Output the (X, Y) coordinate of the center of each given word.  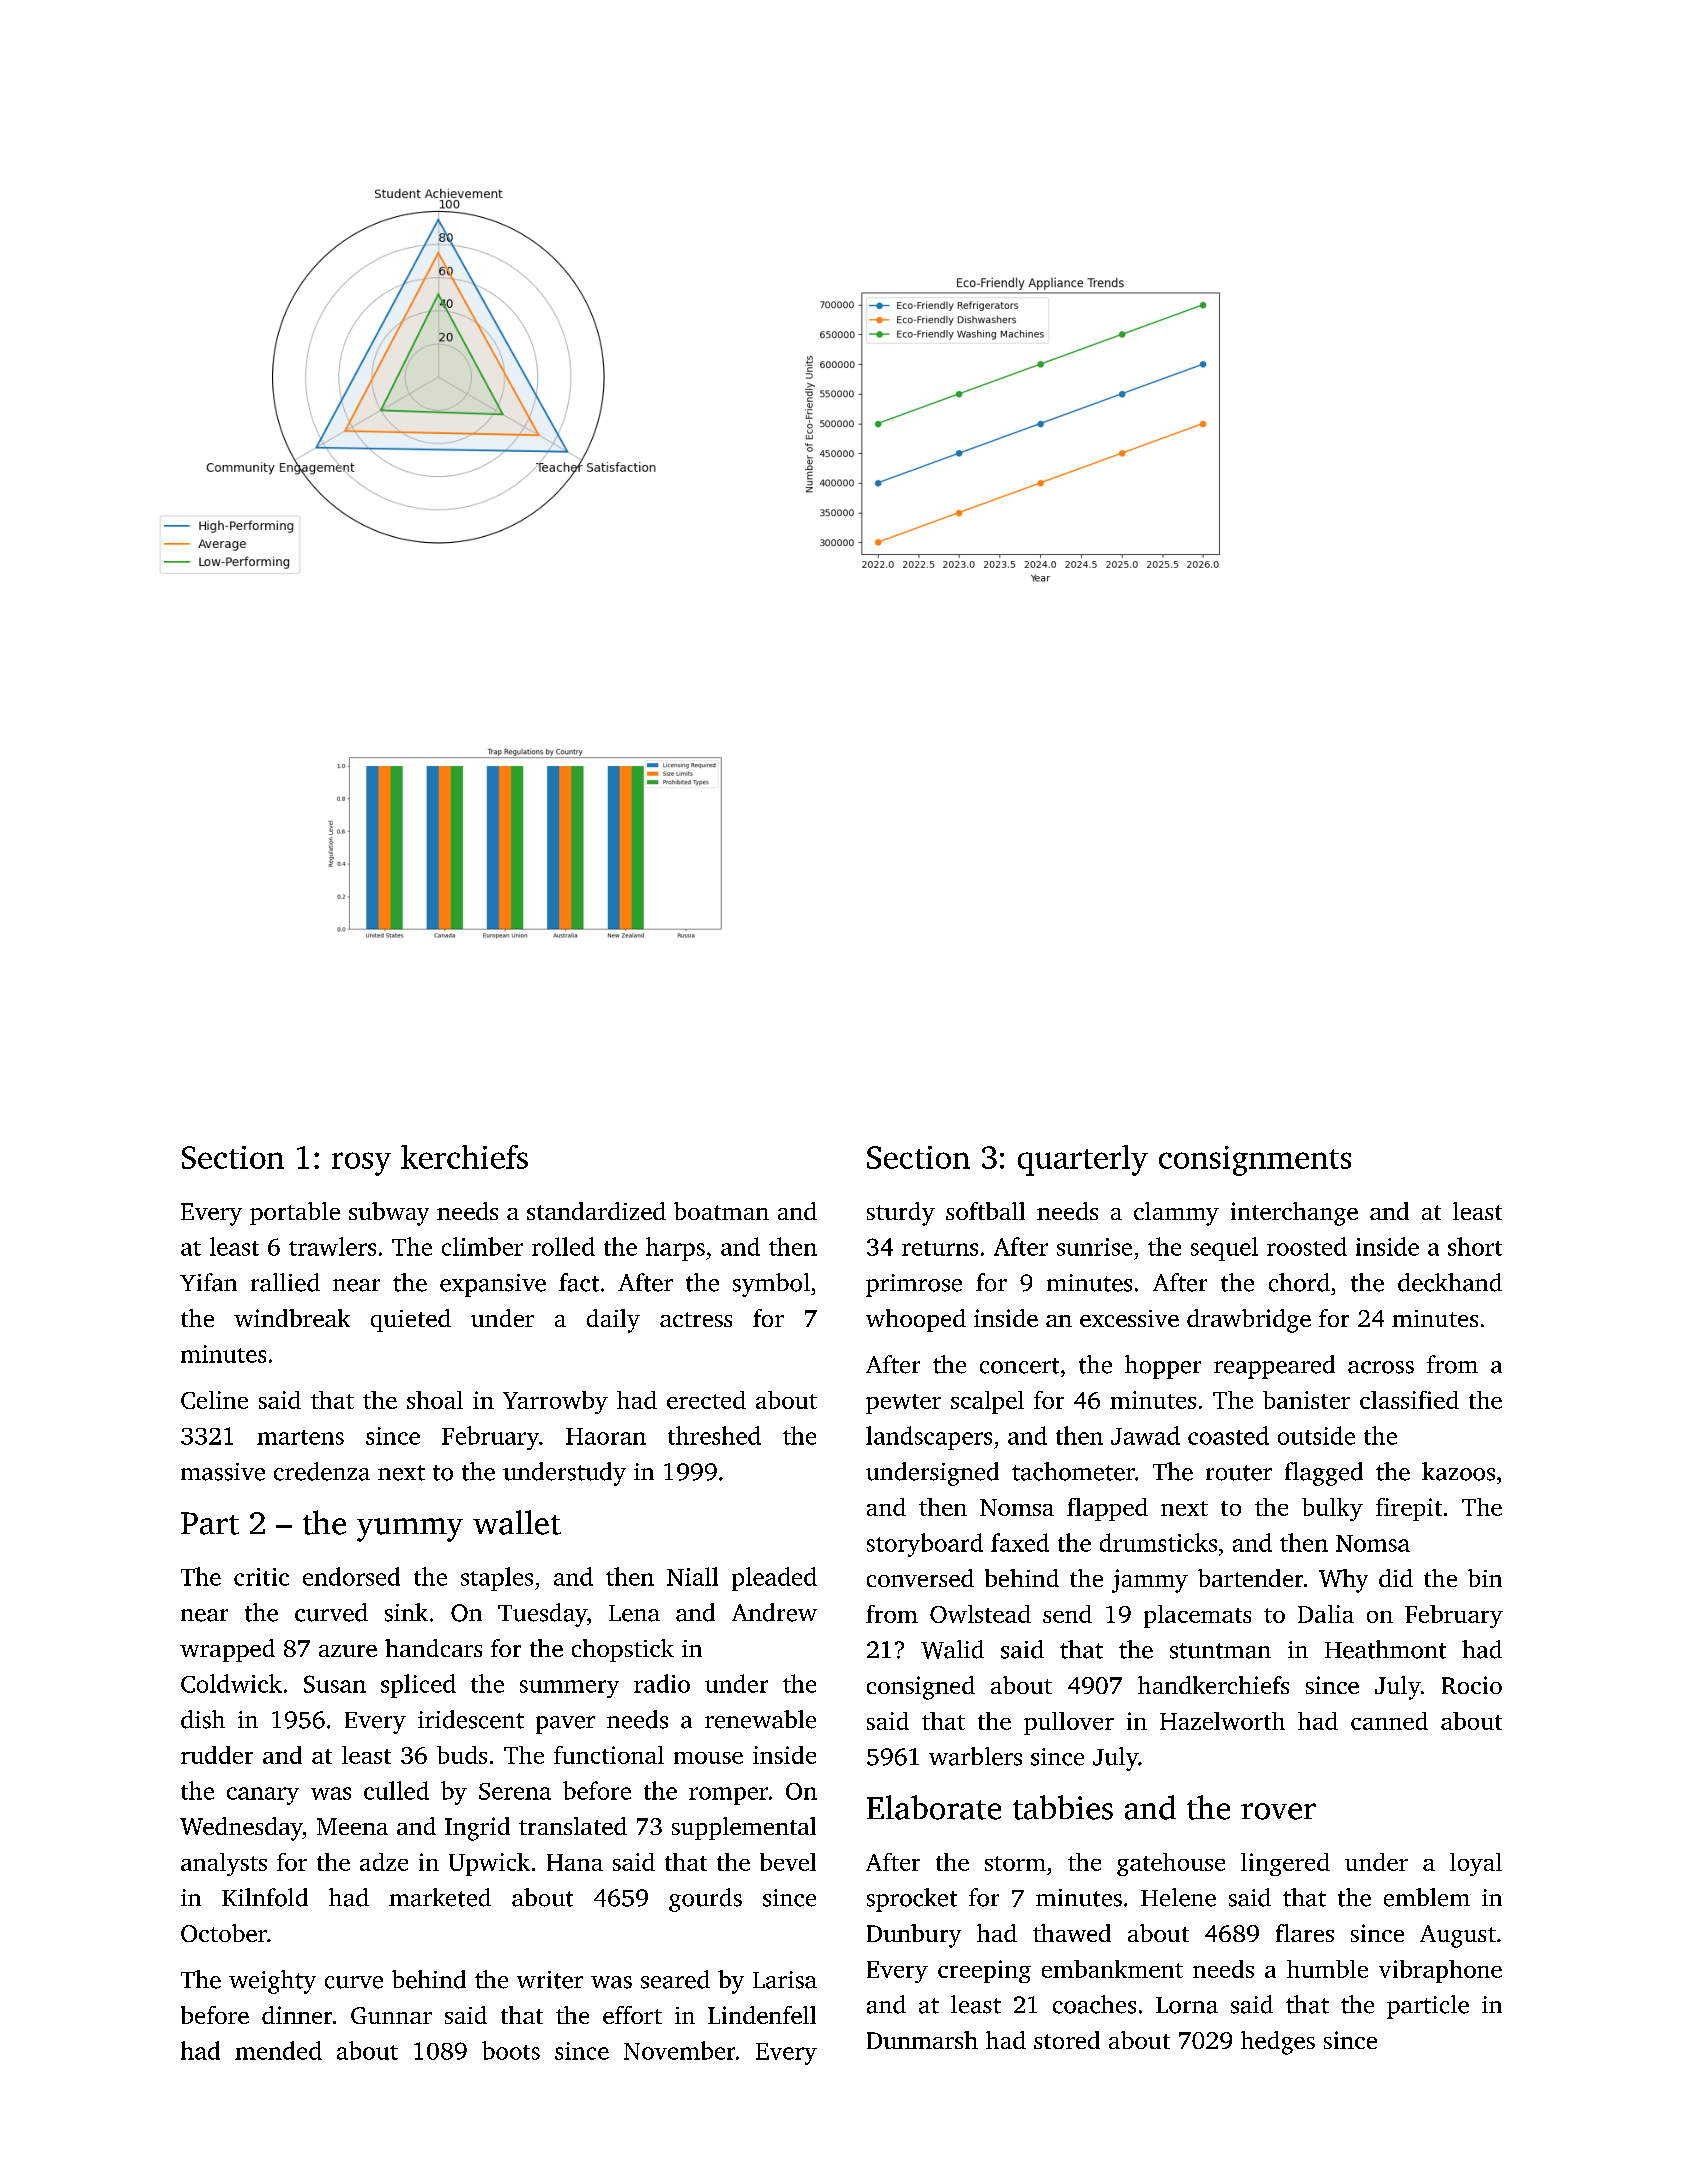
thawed (1072, 1933)
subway (389, 1214)
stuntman (1220, 1651)
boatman (721, 1211)
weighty (272, 1982)
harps (675, 1249)
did (1396, 1578)
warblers (975, 1756)
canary (263, 1796)
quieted (411, 1320)
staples (497, 1579)
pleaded (774, 1579)
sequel (1224, 1249)
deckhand (1450, 1282)
